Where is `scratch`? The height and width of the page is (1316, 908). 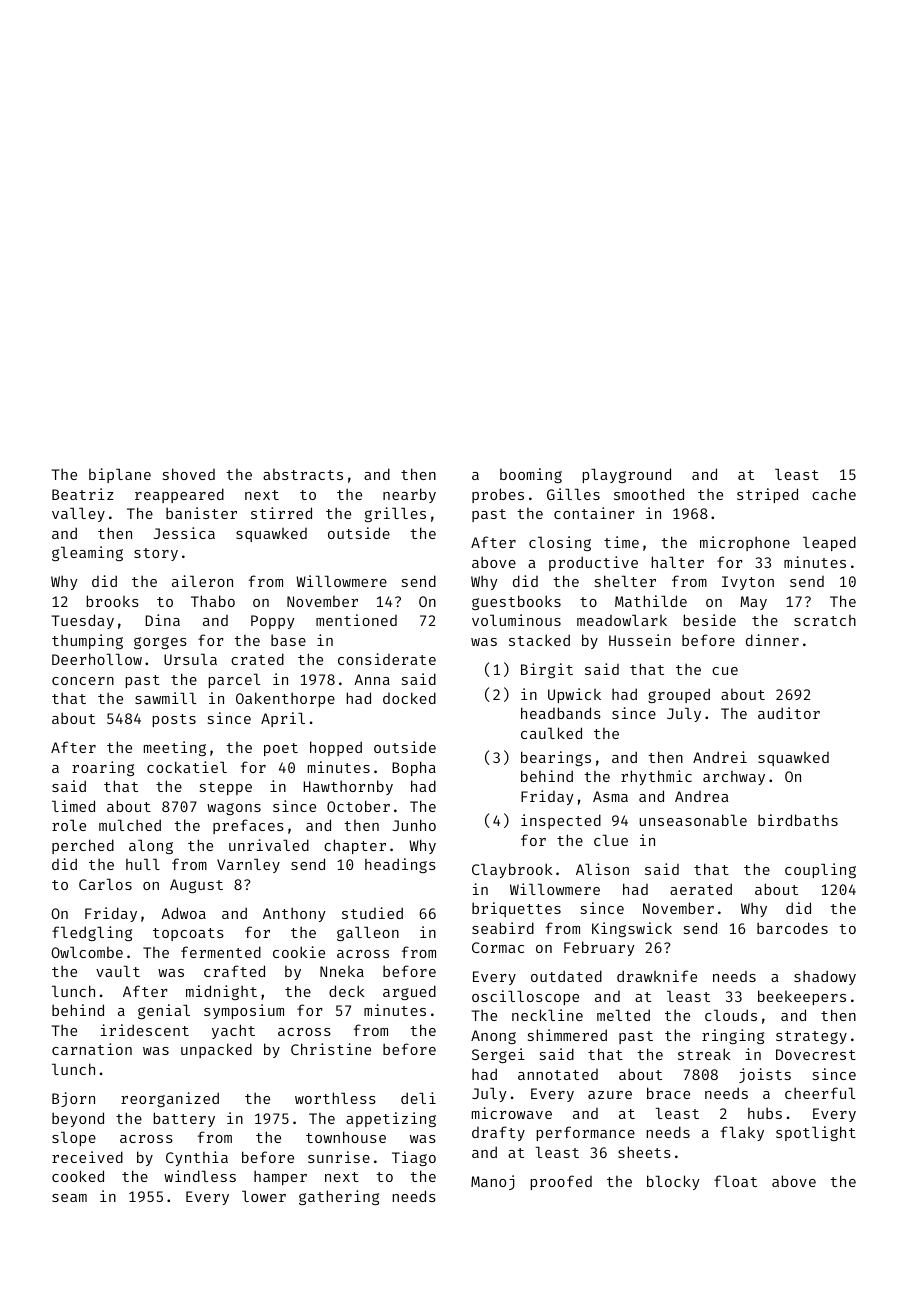 scratch is located at coordinates (825, 620).
